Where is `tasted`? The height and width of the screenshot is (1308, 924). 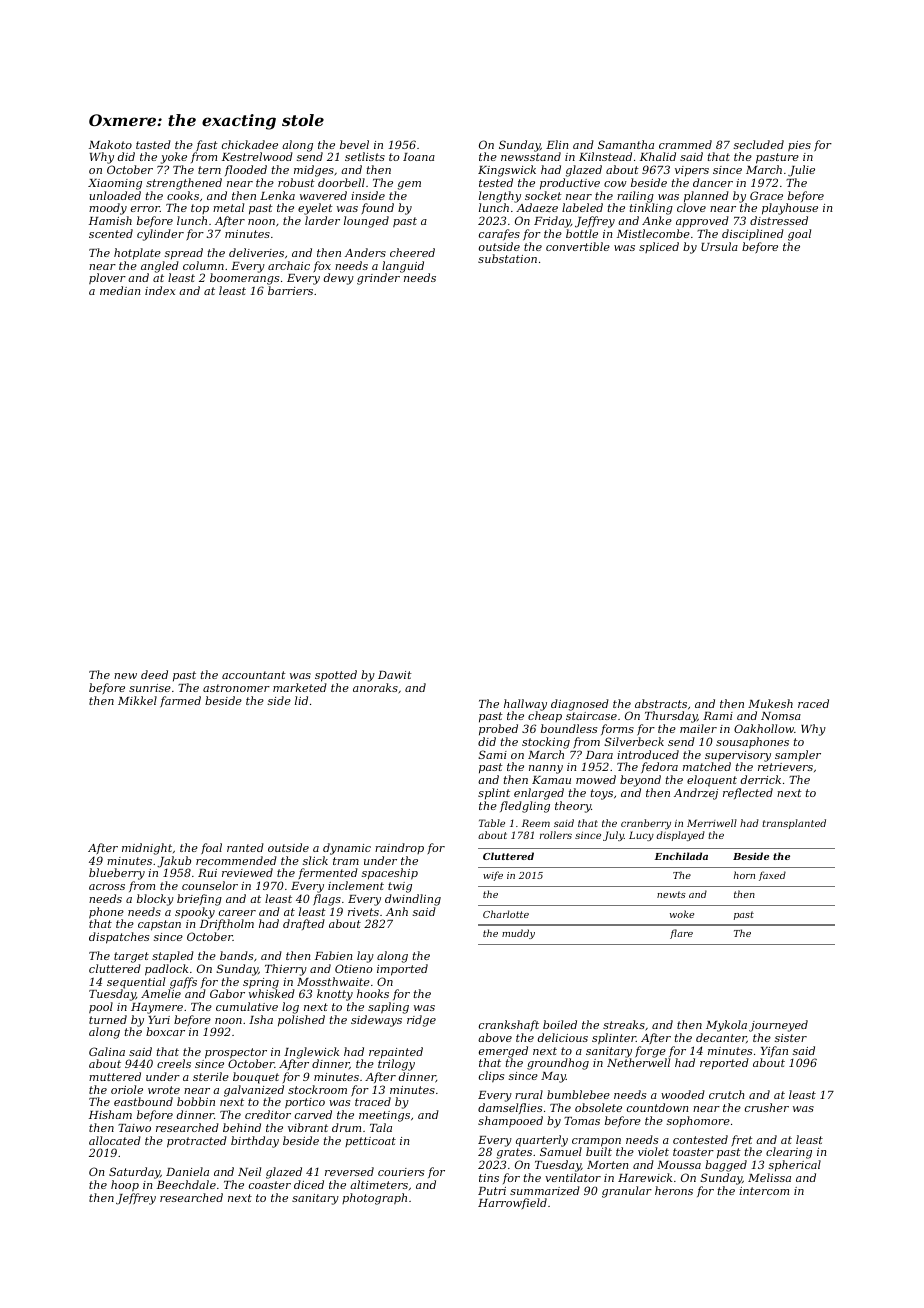
tasted is located at coordinates (153, 144).
